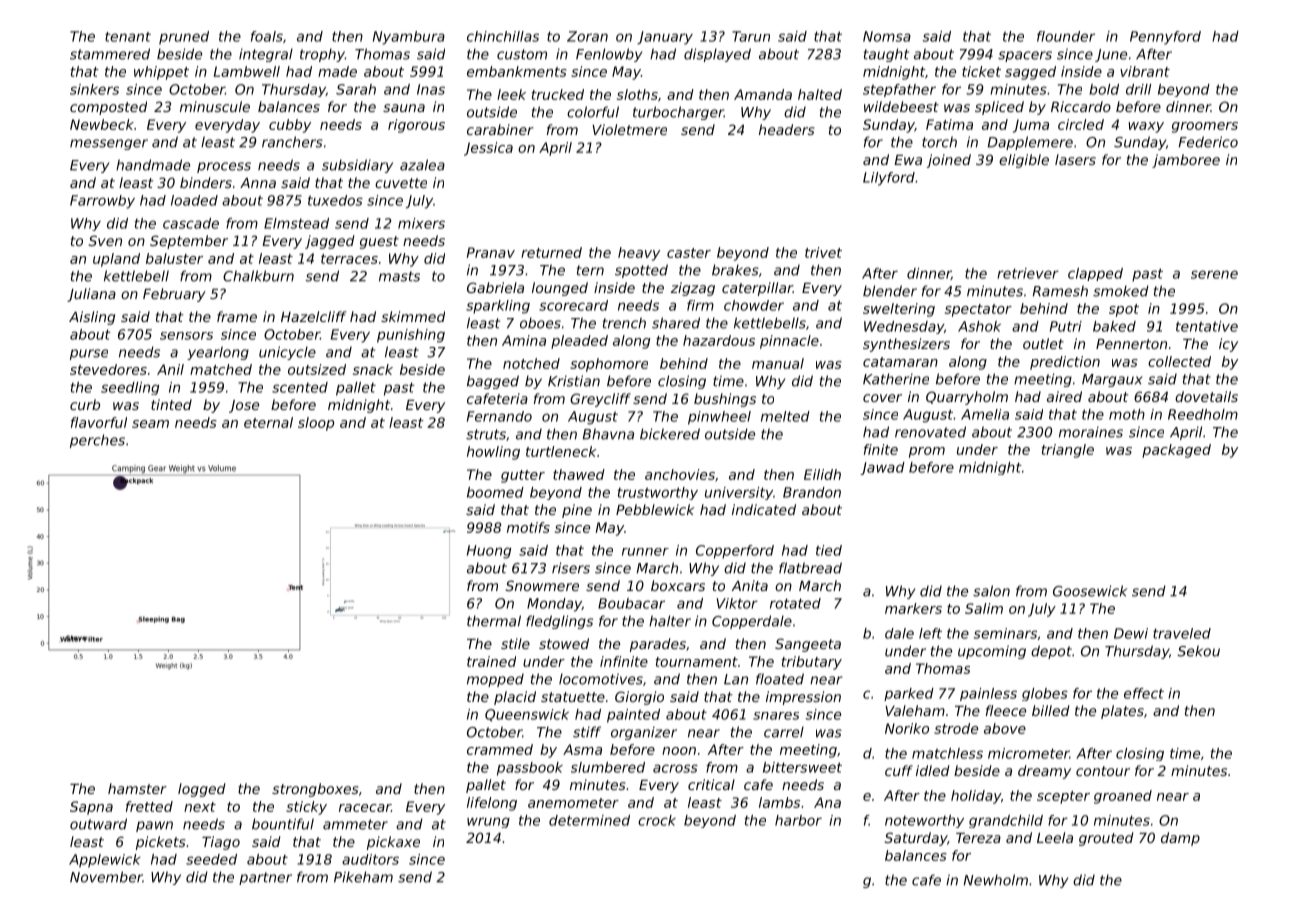 The height and width of the document is (924, 1308). I want to click on Zoran, so click(587, 36).
